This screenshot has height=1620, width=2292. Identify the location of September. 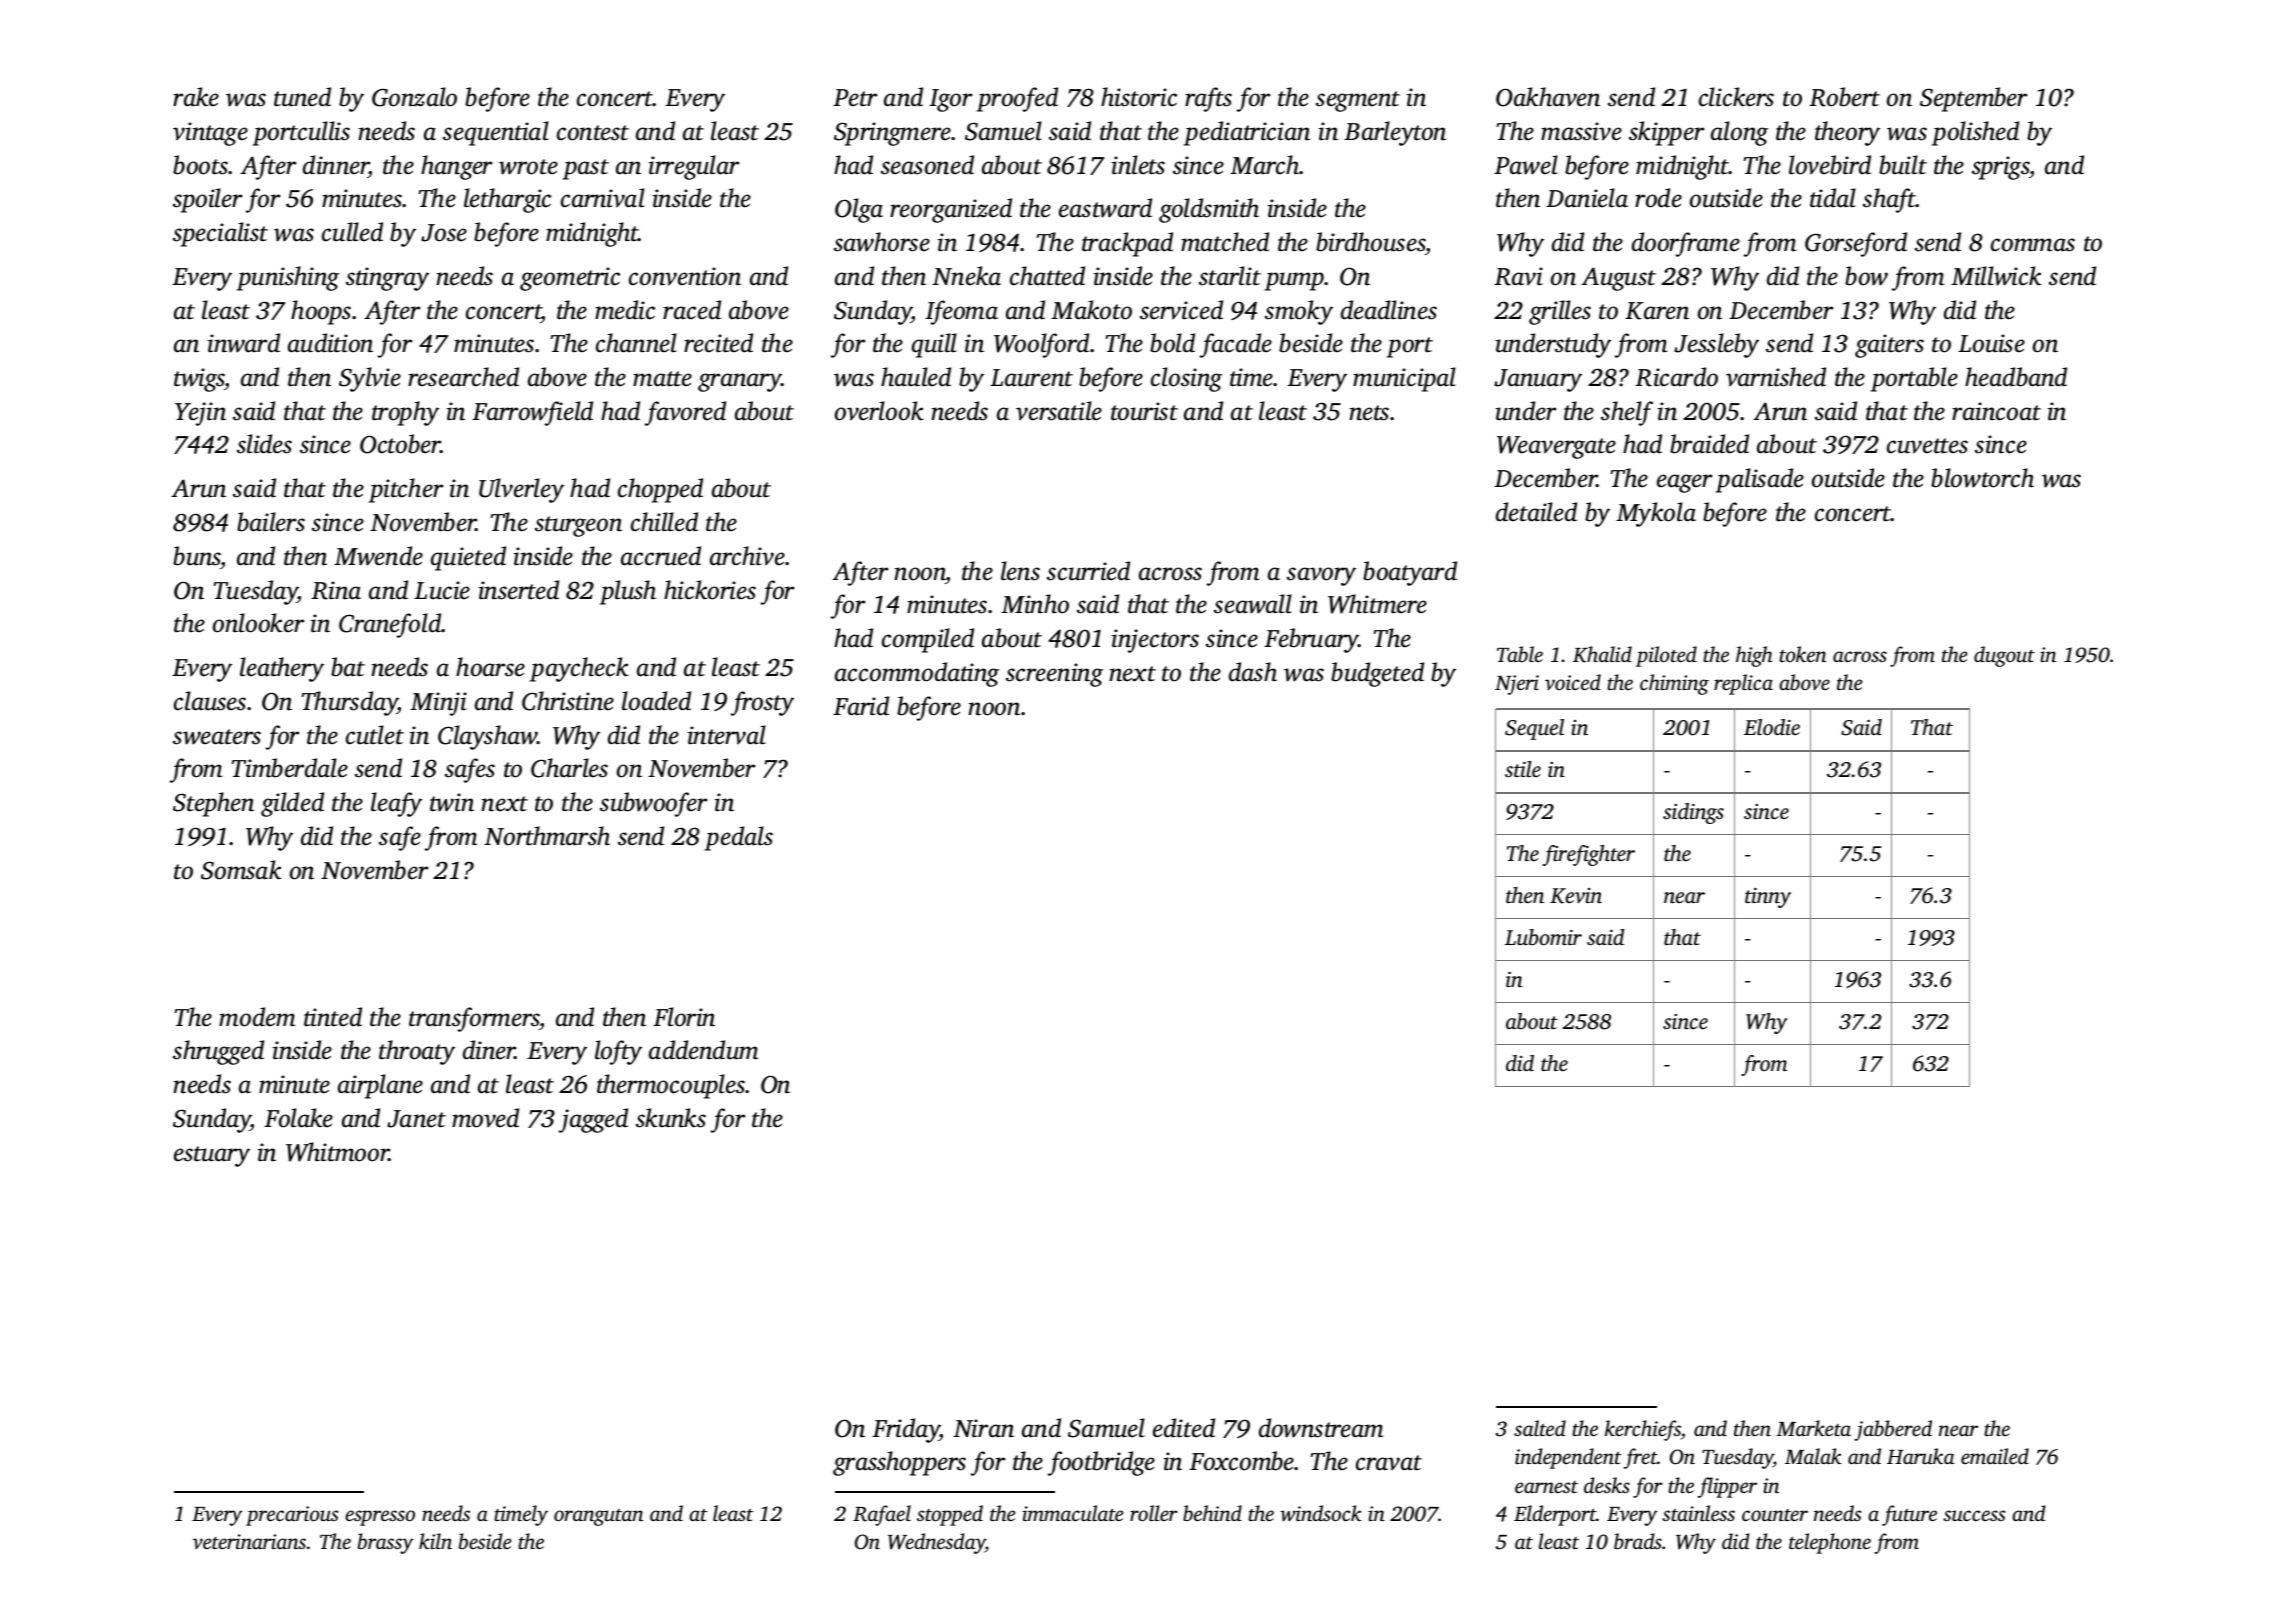
(1973, 99).
